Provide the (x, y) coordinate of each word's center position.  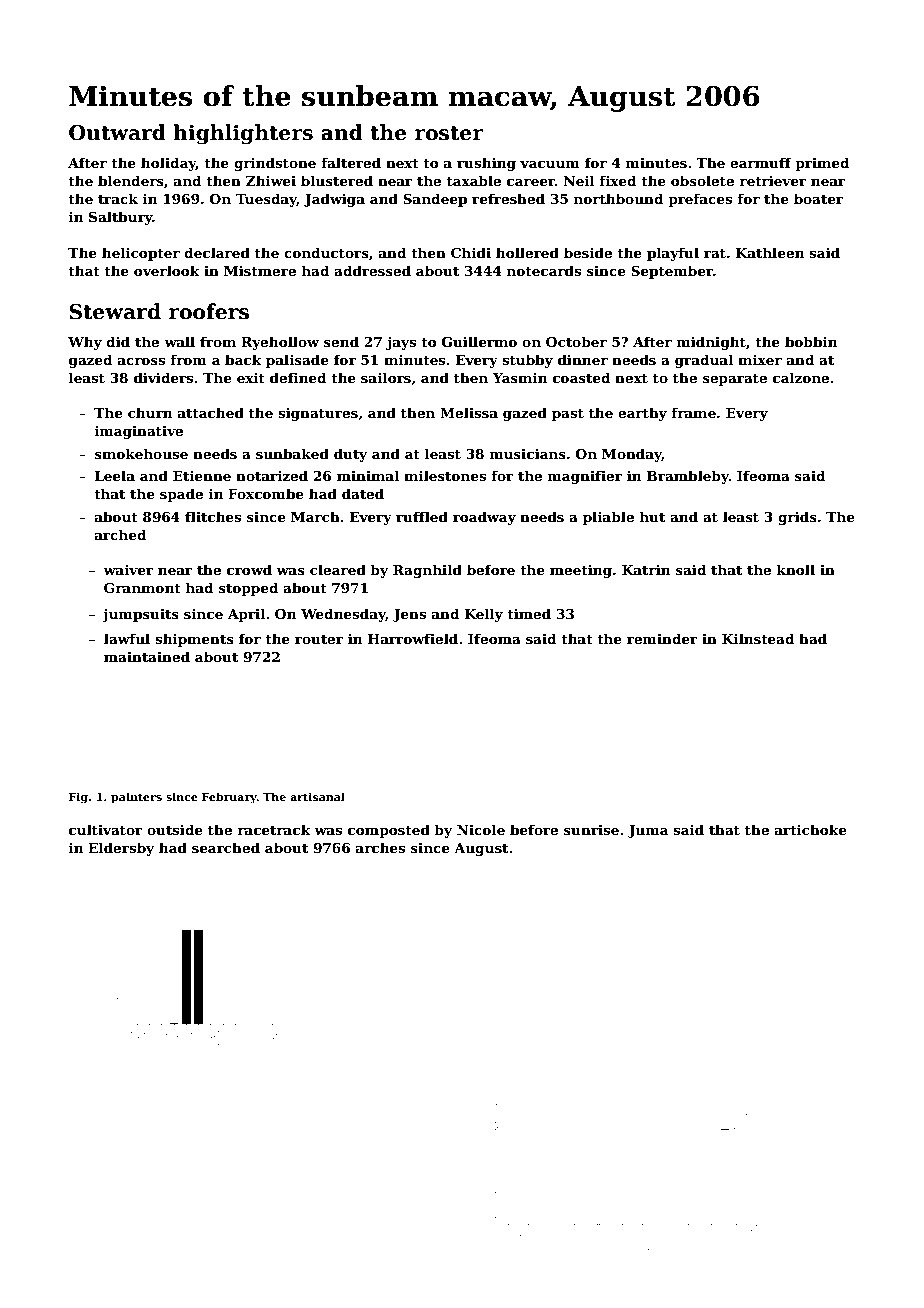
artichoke (811, 829)
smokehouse (141, 453)
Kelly (484, 615)
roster (449, 133)
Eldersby (121, 849)
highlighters (243, 134)
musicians (528, 454)
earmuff (761, 162)
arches (380, 847)
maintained (147, 656)
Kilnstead (758, 638)
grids (797, 518)
